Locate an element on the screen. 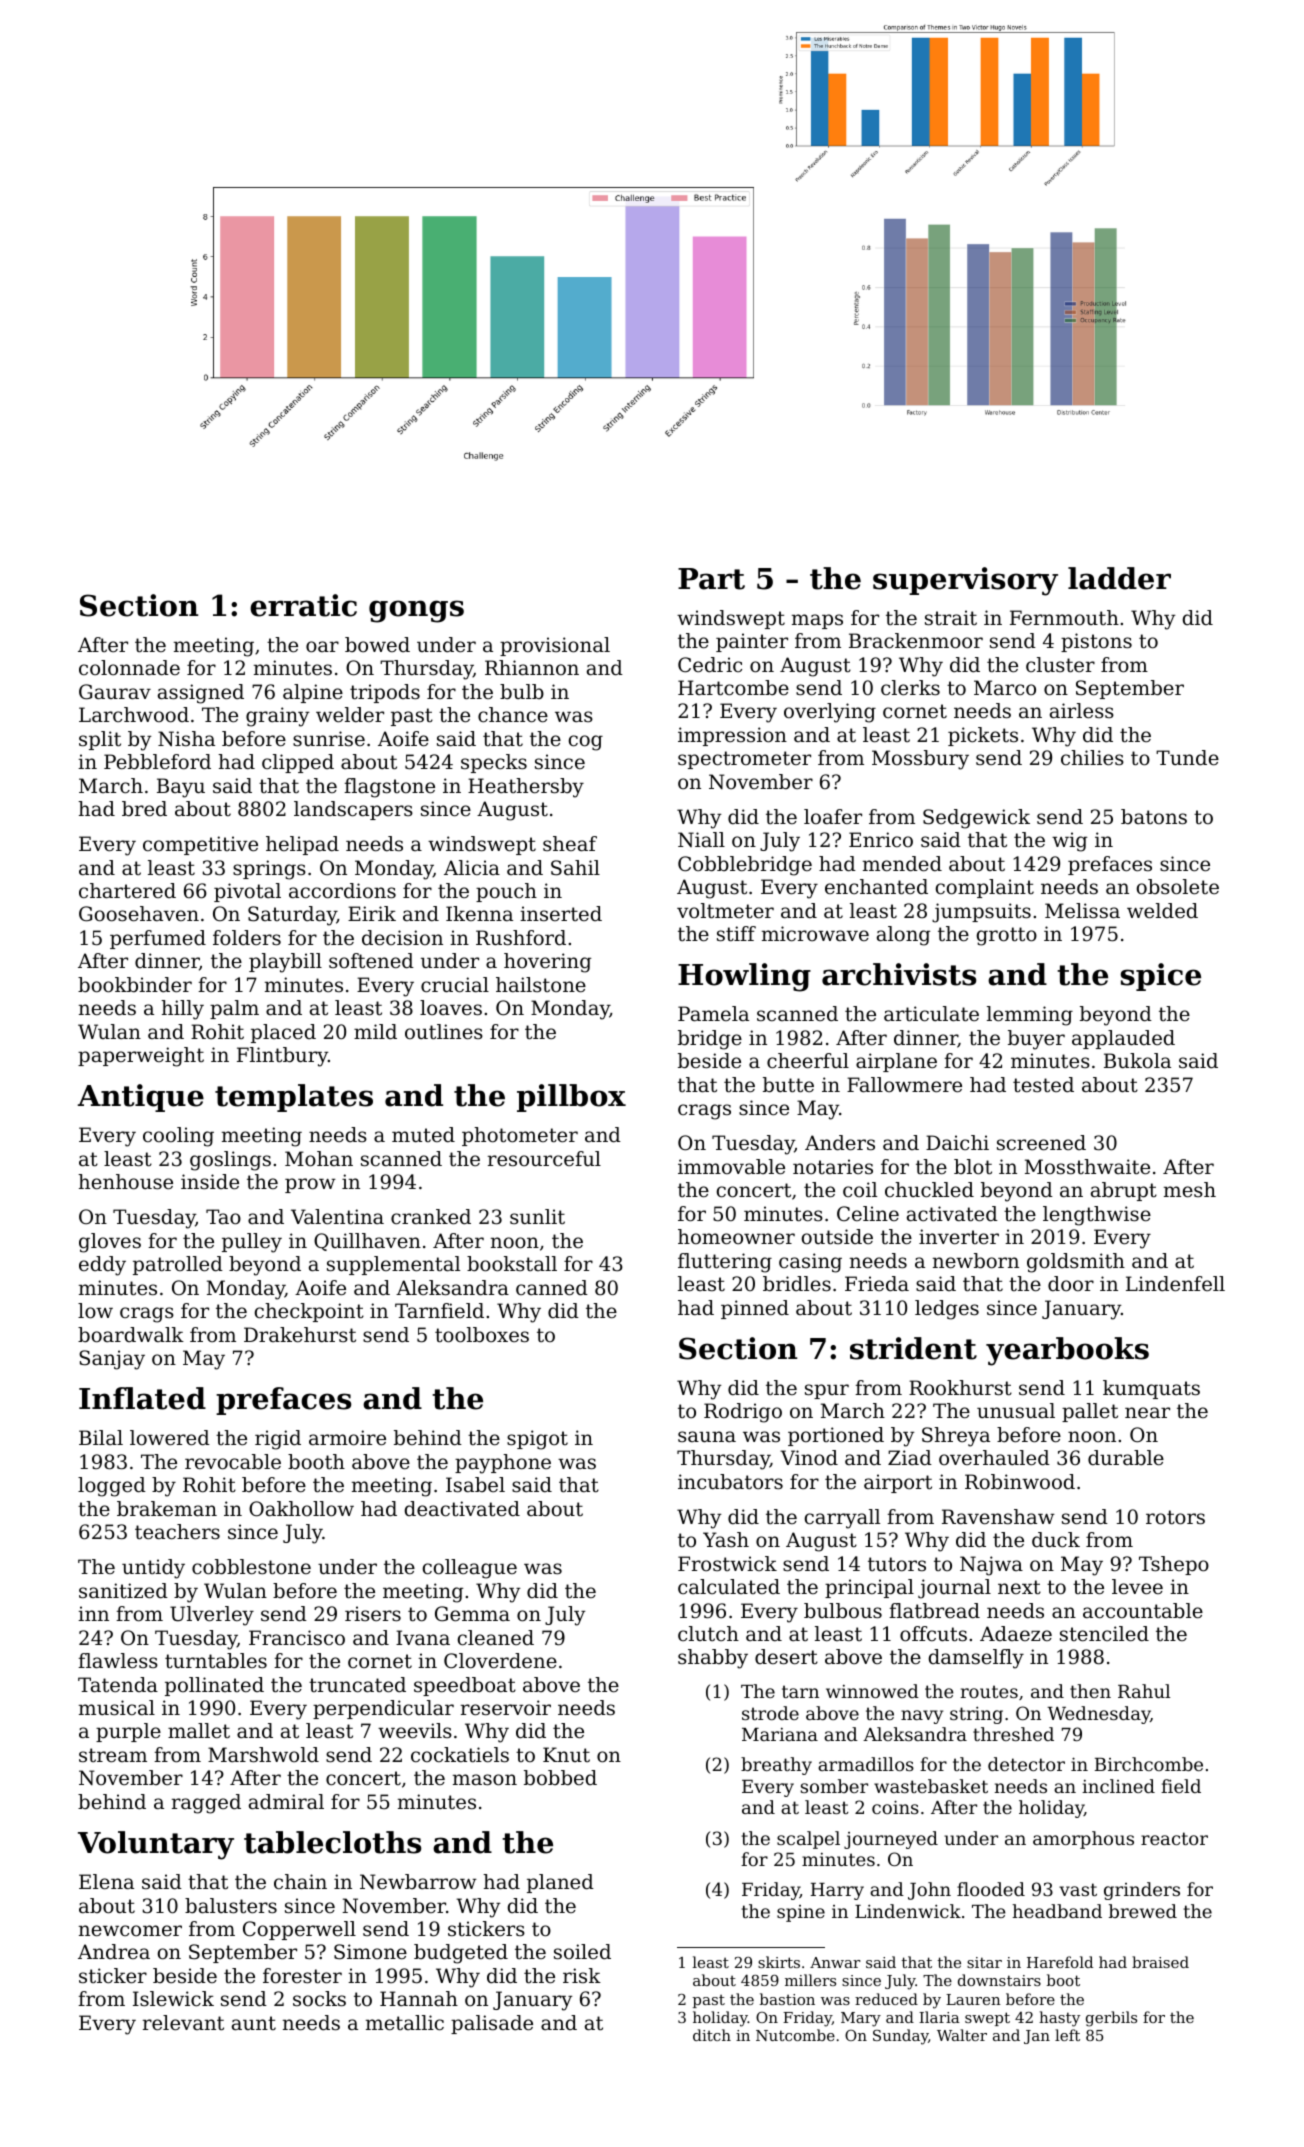 This screenshot has width=1304, height=2147. palisade is located at coordinates (492, 2024).
